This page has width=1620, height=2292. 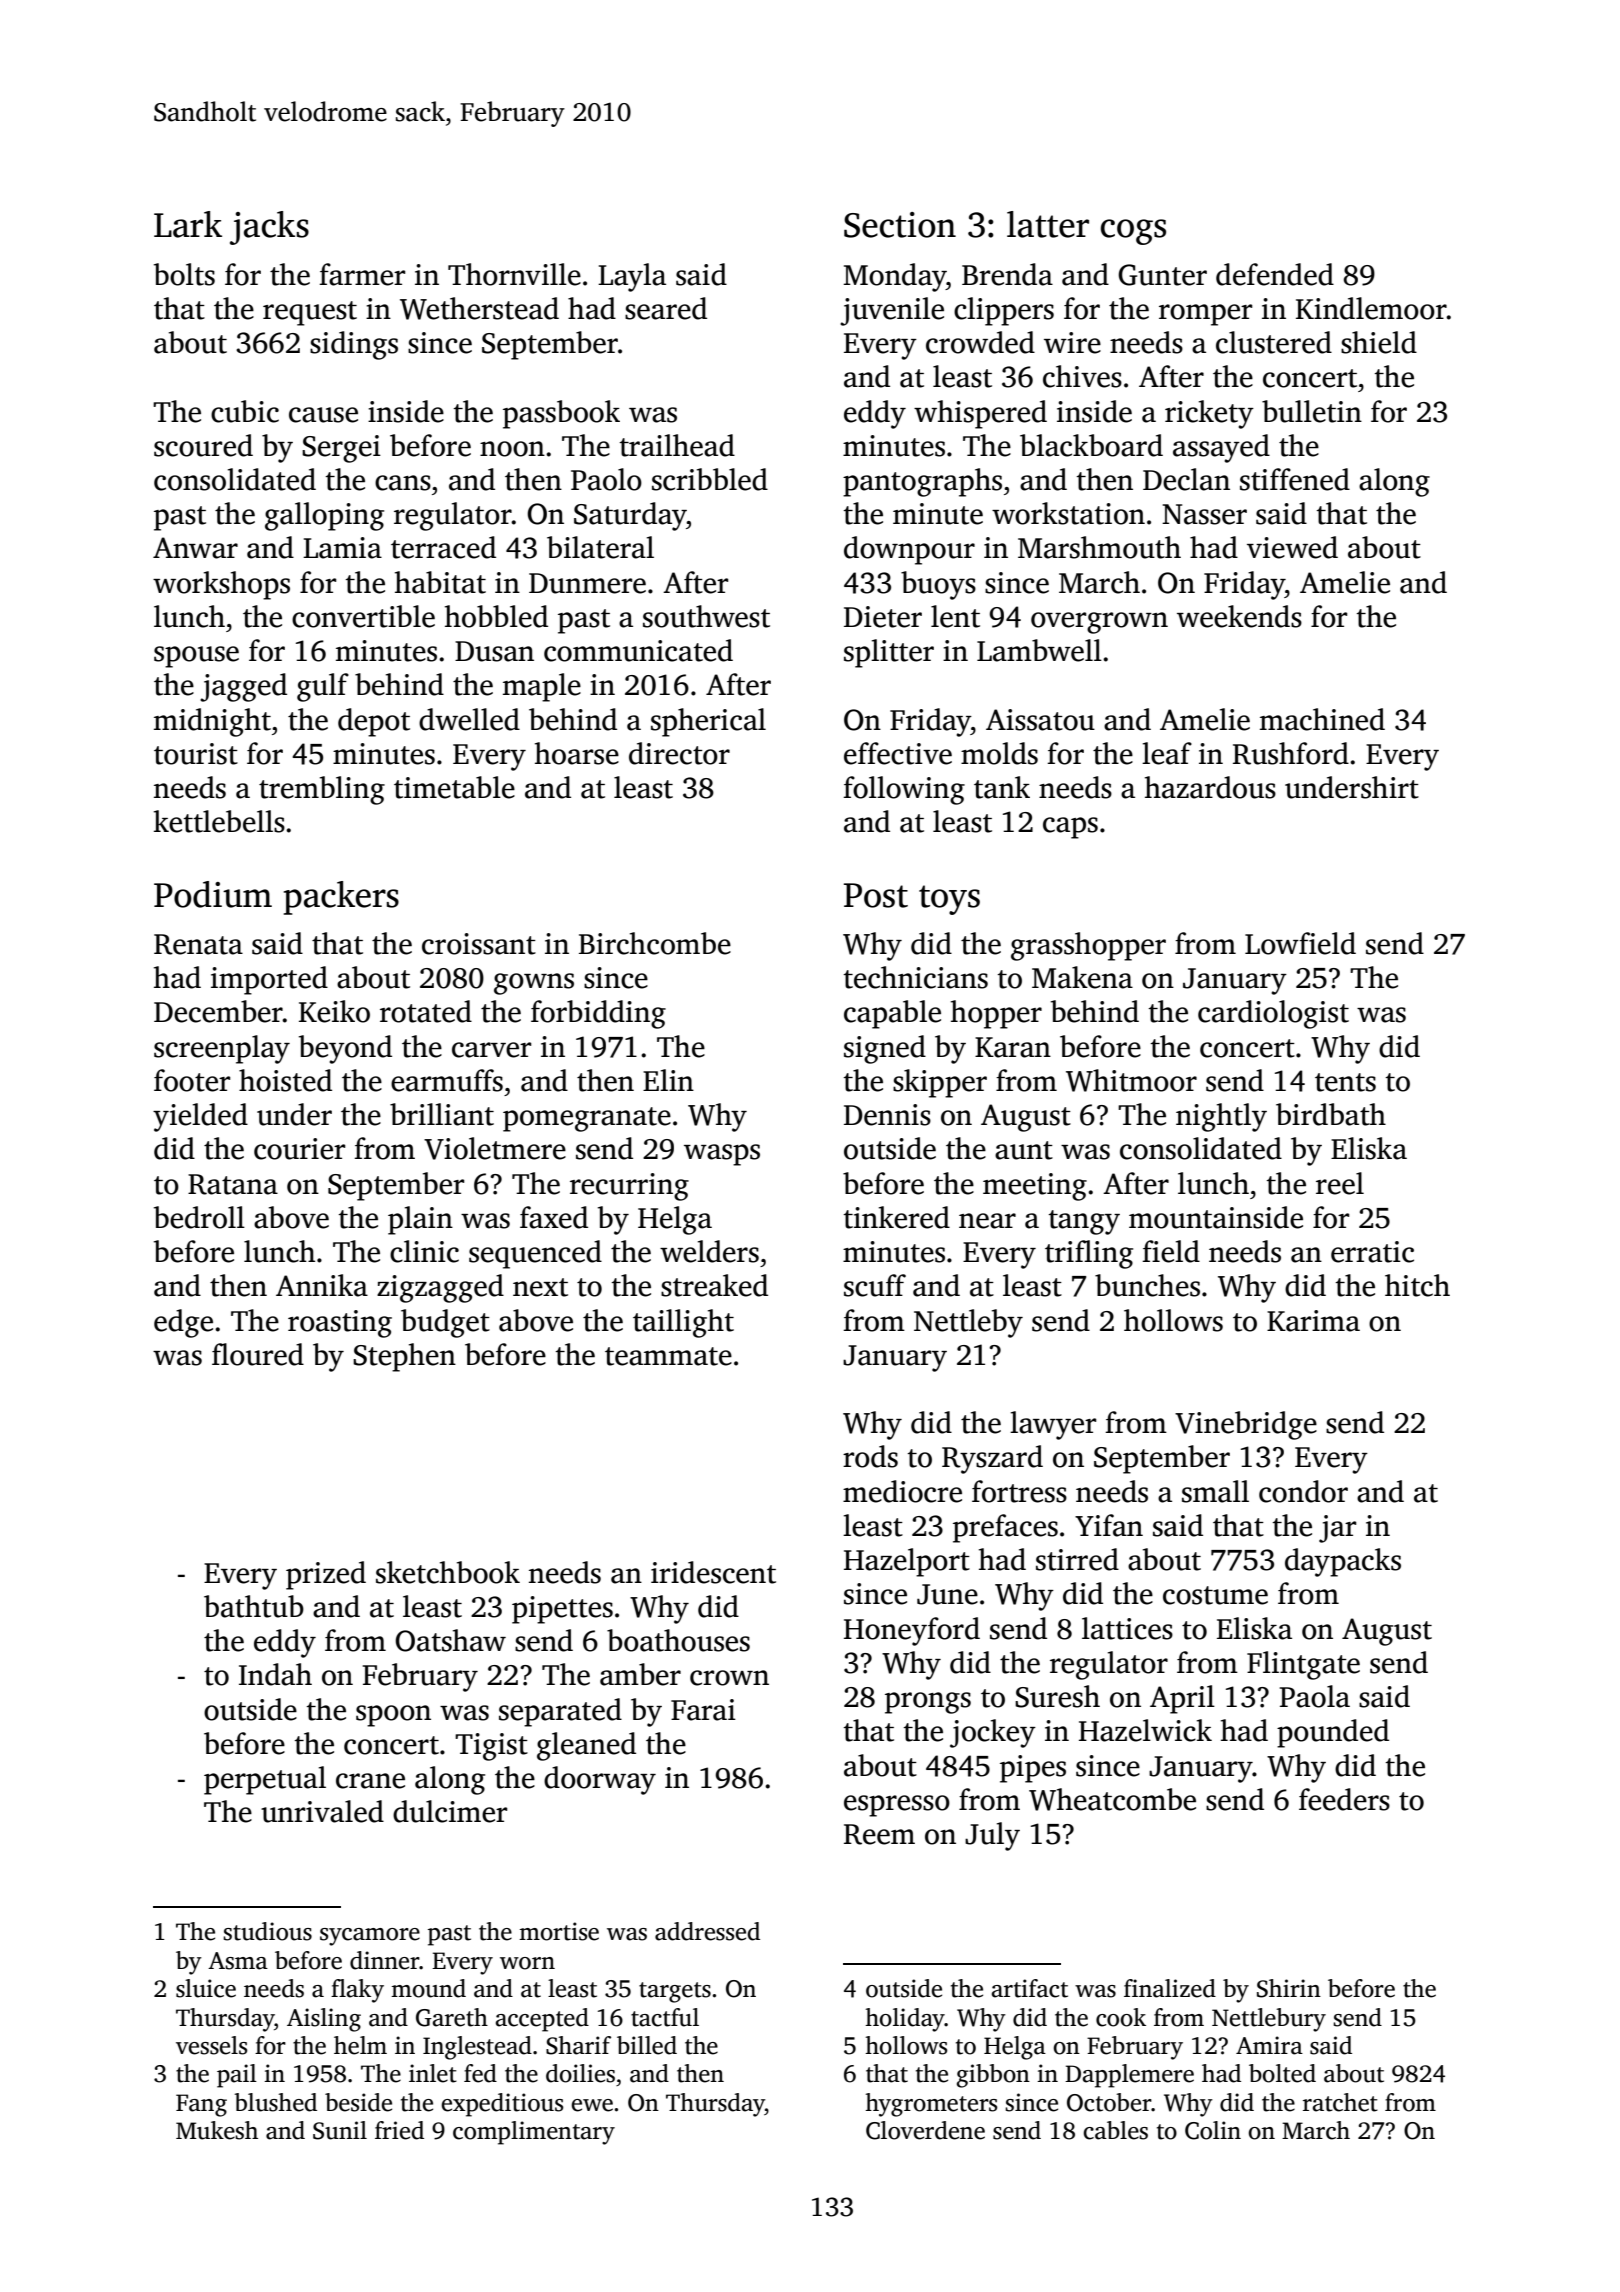 I want to click on wasps, so click(x=722, y=1155).
